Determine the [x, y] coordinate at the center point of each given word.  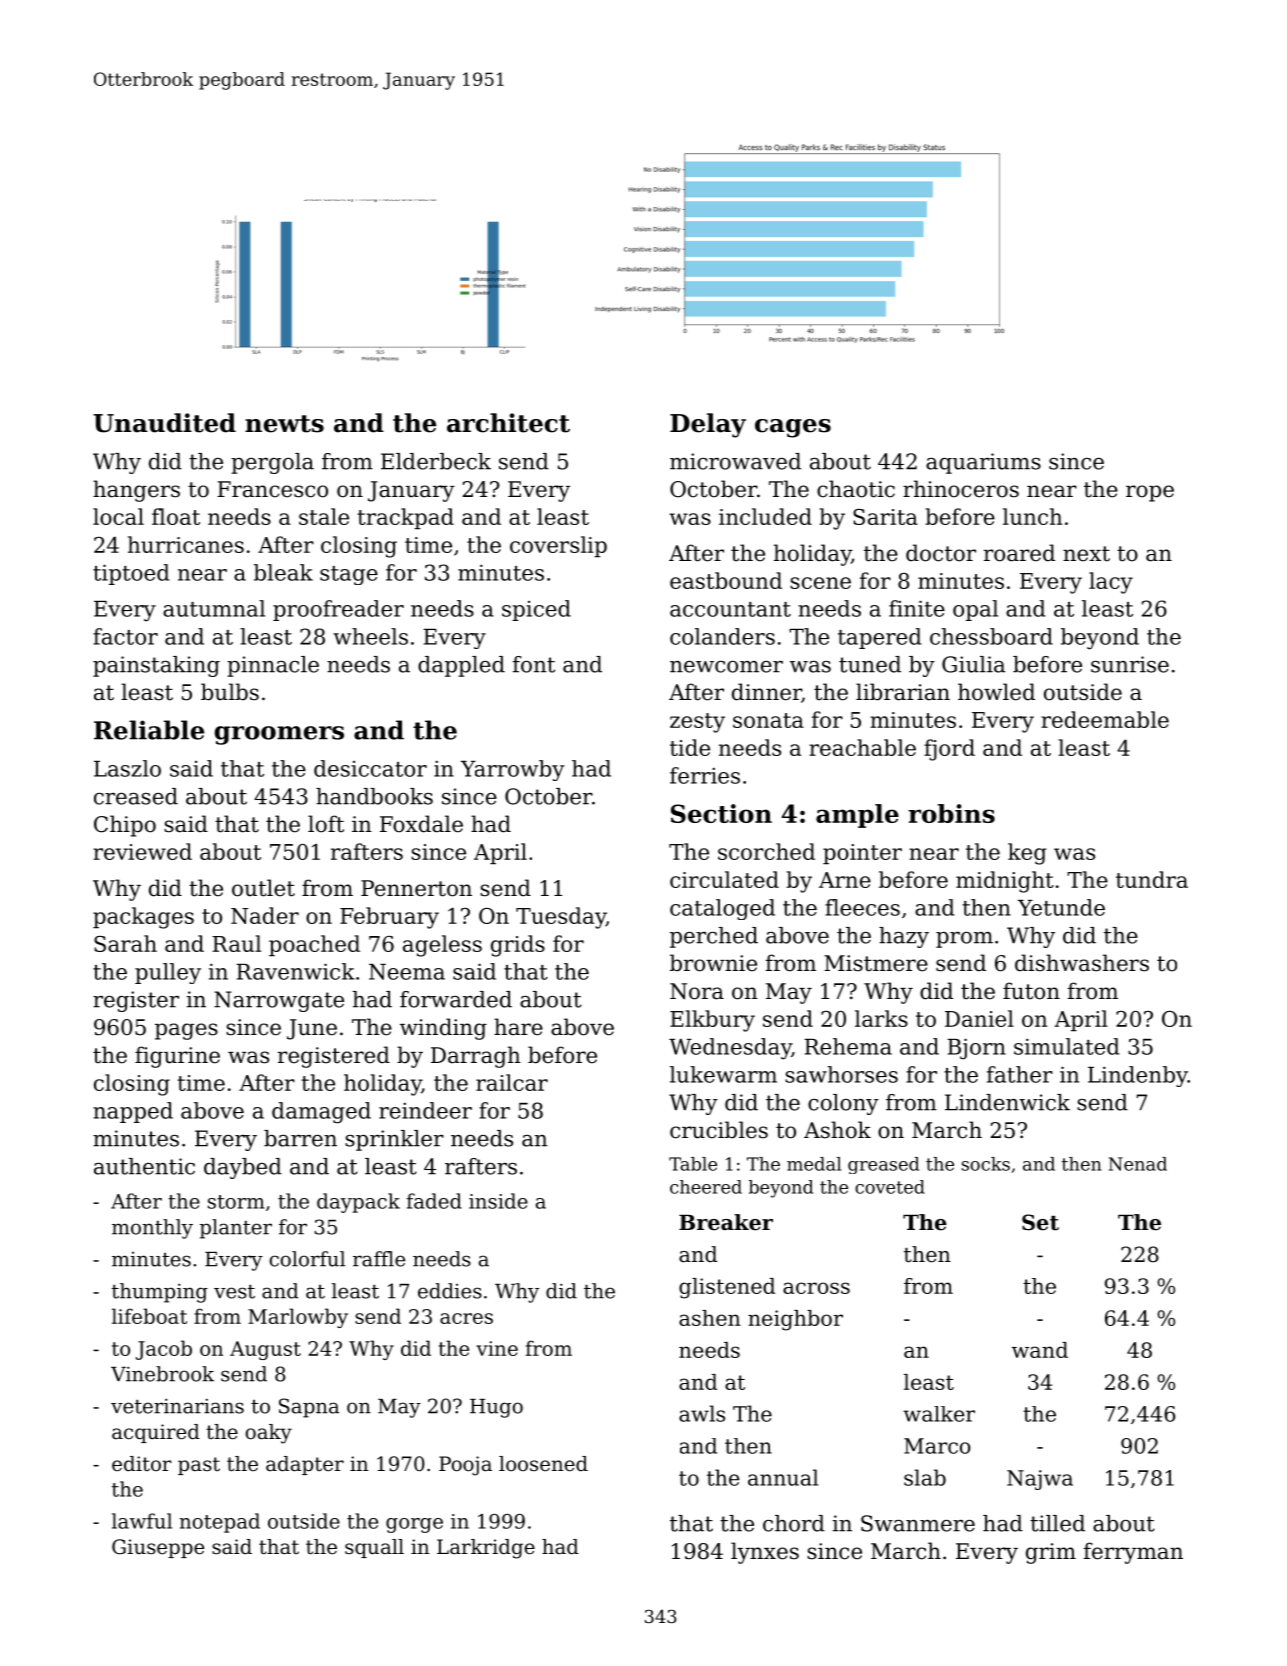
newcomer [726, 667]
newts [284, 424]
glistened [727, 1288]
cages [793, 428]
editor [141, 1464]
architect [508, 423]
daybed [243, 1168]
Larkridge [486, 1549]
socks [985, 1164]
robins [951, 813]
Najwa [1040, 1480]
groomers [279, 735]
